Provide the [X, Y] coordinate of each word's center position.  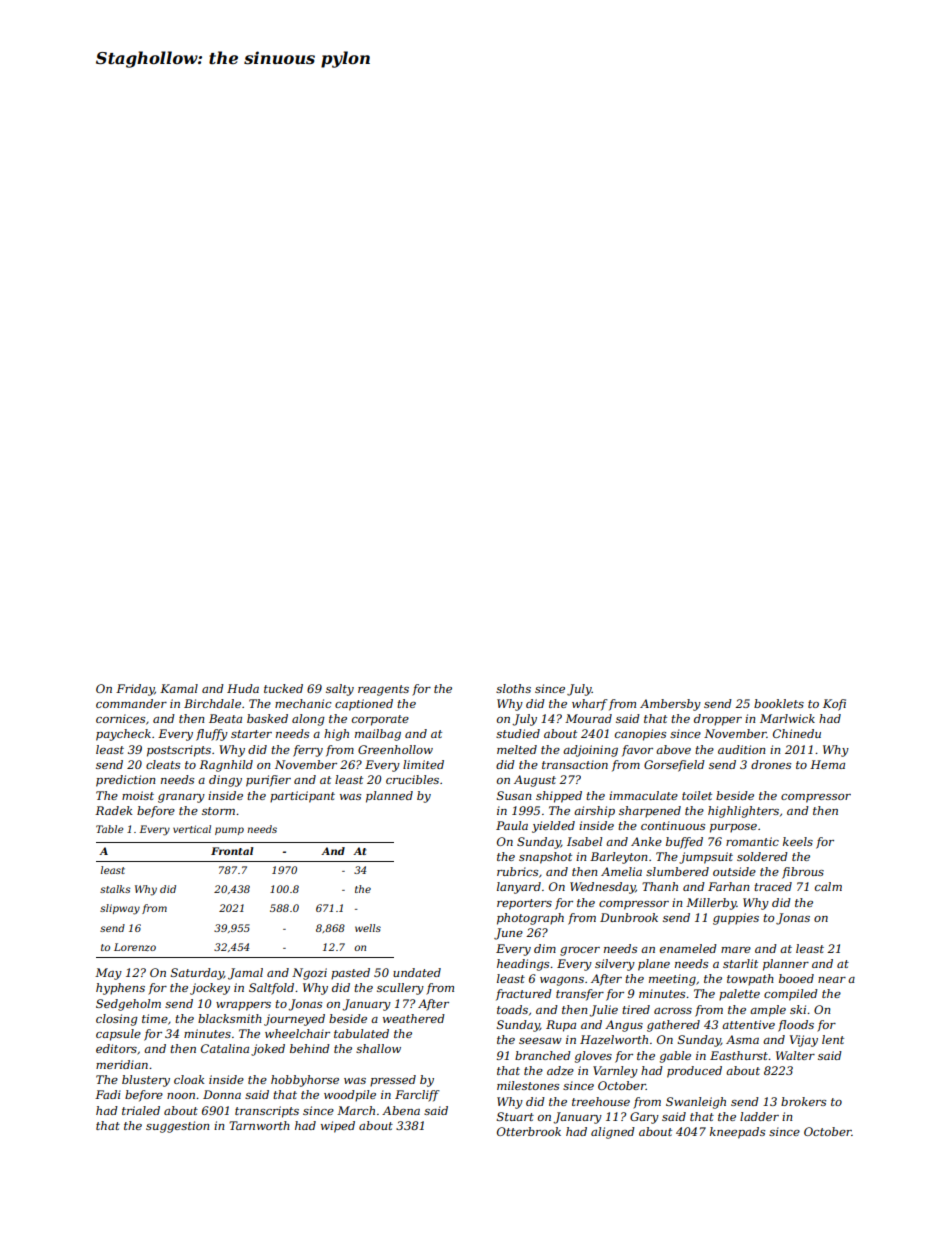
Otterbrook [529, 1131]
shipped [559, 797]
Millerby [711, 904]
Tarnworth [259, 1125]
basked [267, 718]
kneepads [737, 1133]
